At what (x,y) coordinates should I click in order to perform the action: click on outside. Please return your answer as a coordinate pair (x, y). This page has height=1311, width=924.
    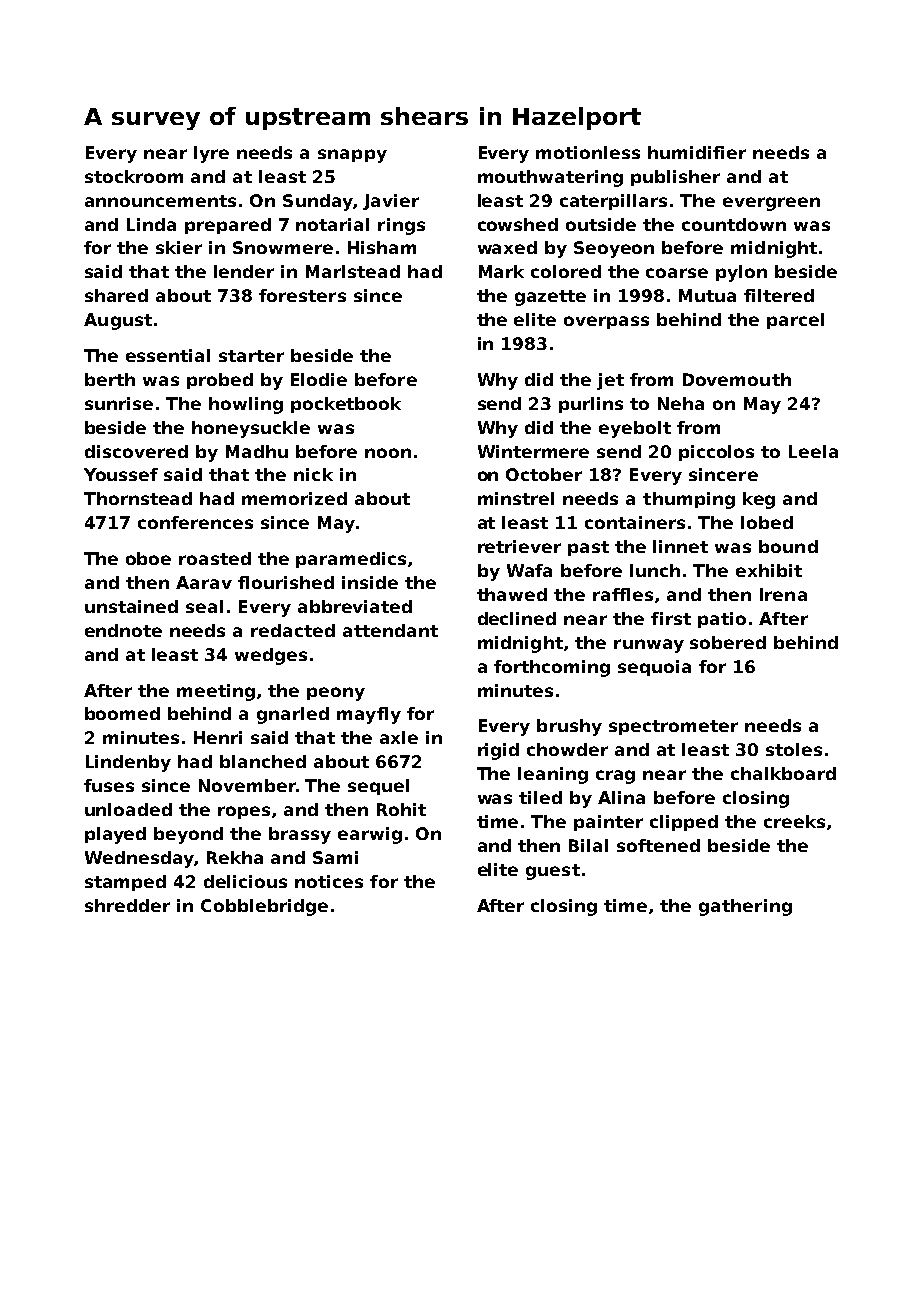
    Looking at the image, I should click on (601, 224).
